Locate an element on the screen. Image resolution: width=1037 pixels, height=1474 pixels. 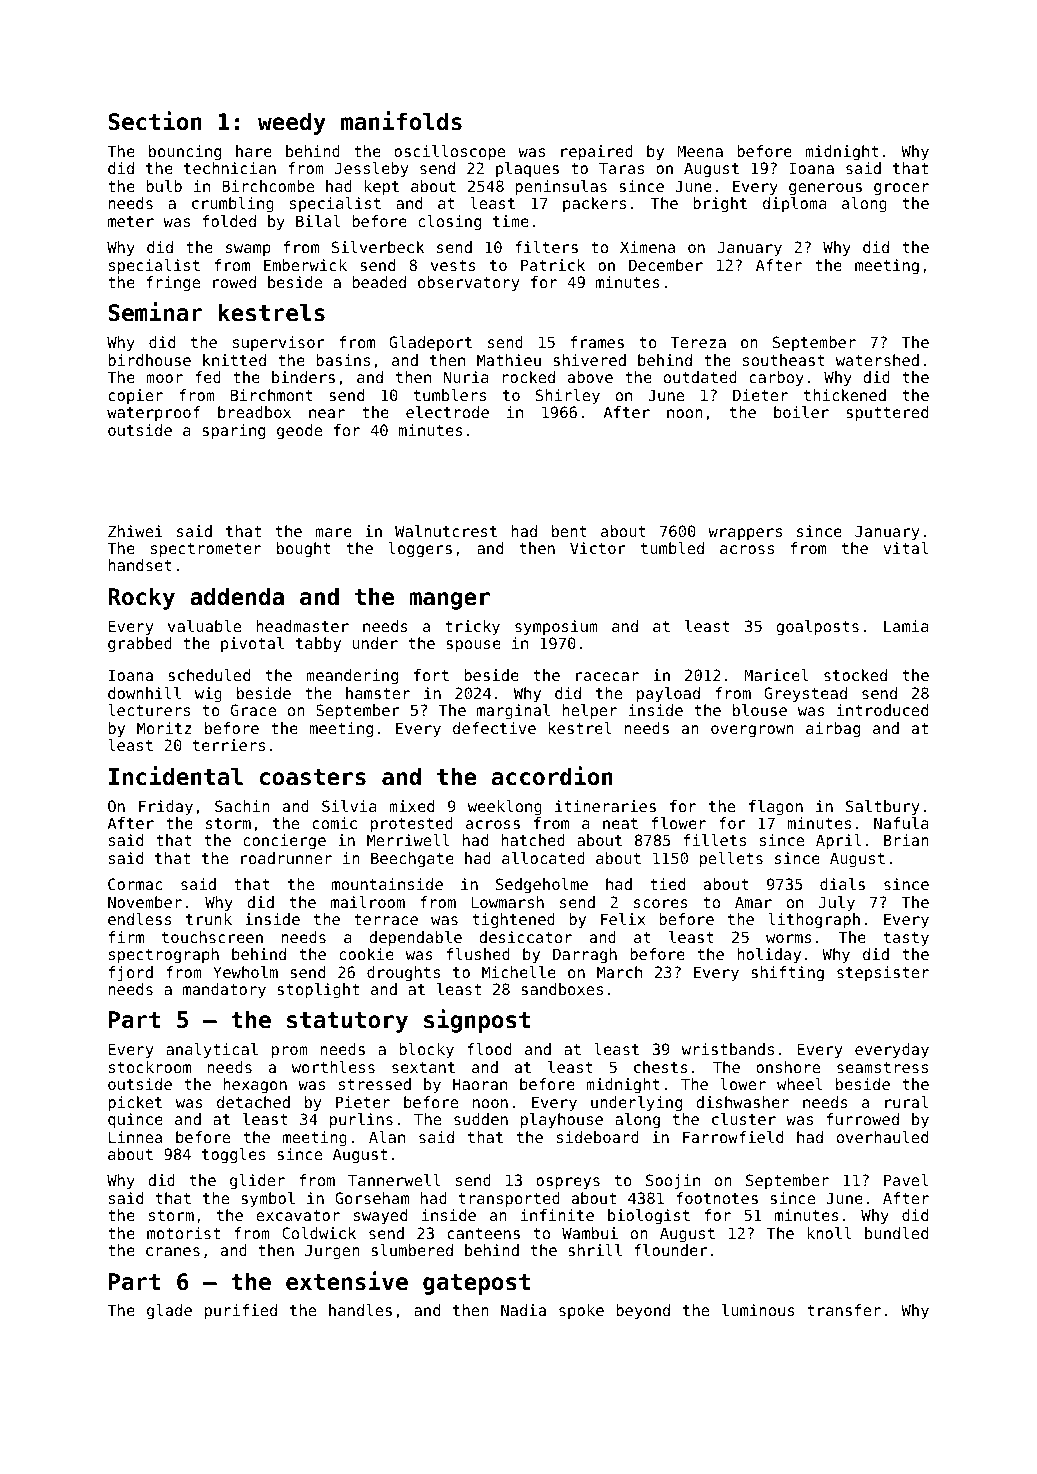
Incidental is located at coordinates (176, 776).
